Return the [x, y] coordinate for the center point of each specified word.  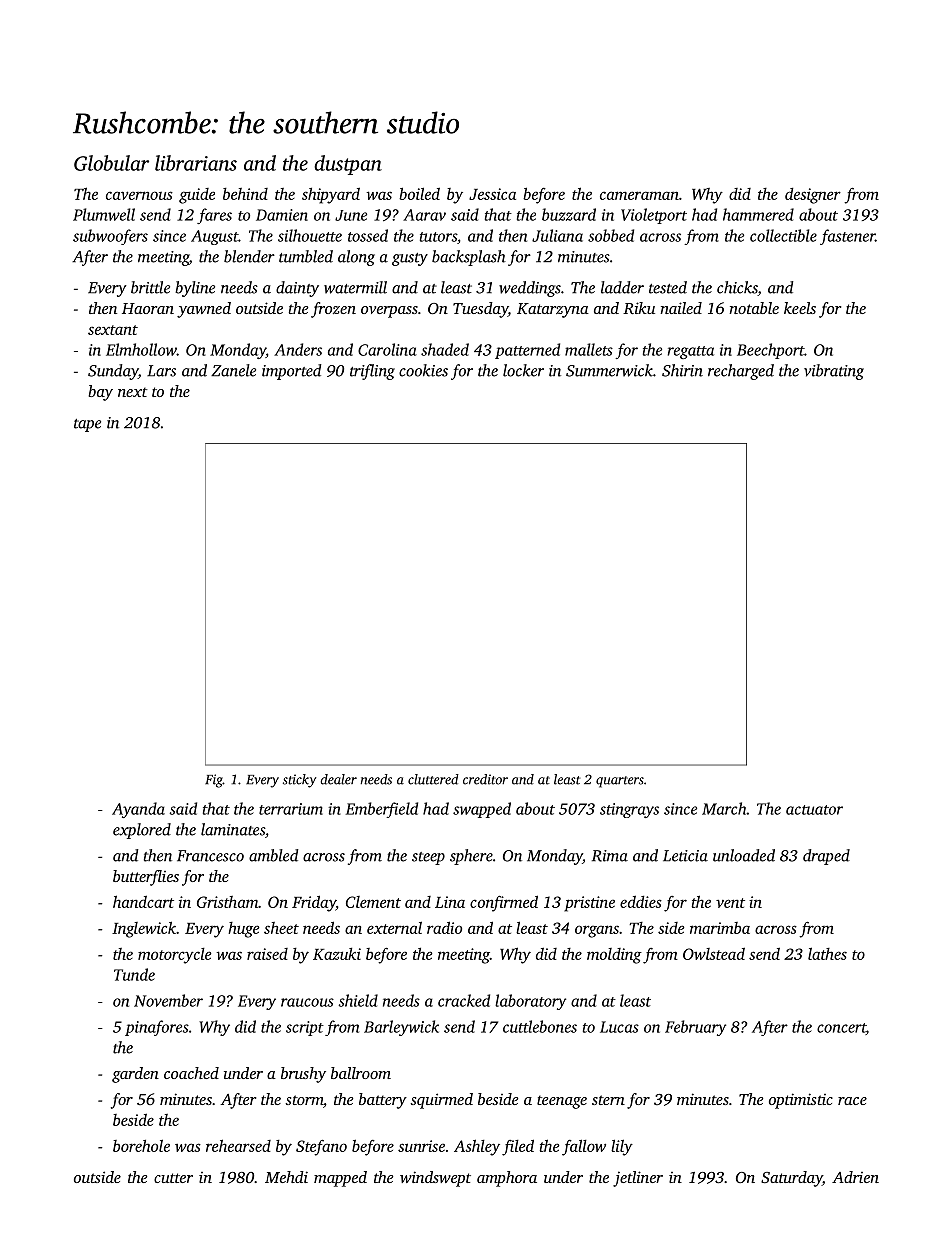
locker [523, 370]
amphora [507, 1179]
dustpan [348, 165]
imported [292, 372]
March [724, 808]
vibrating [834, 372]
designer [813, 196]
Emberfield [381, 810]
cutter [173, 1178]
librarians [196, 163]
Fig [214, 781]
